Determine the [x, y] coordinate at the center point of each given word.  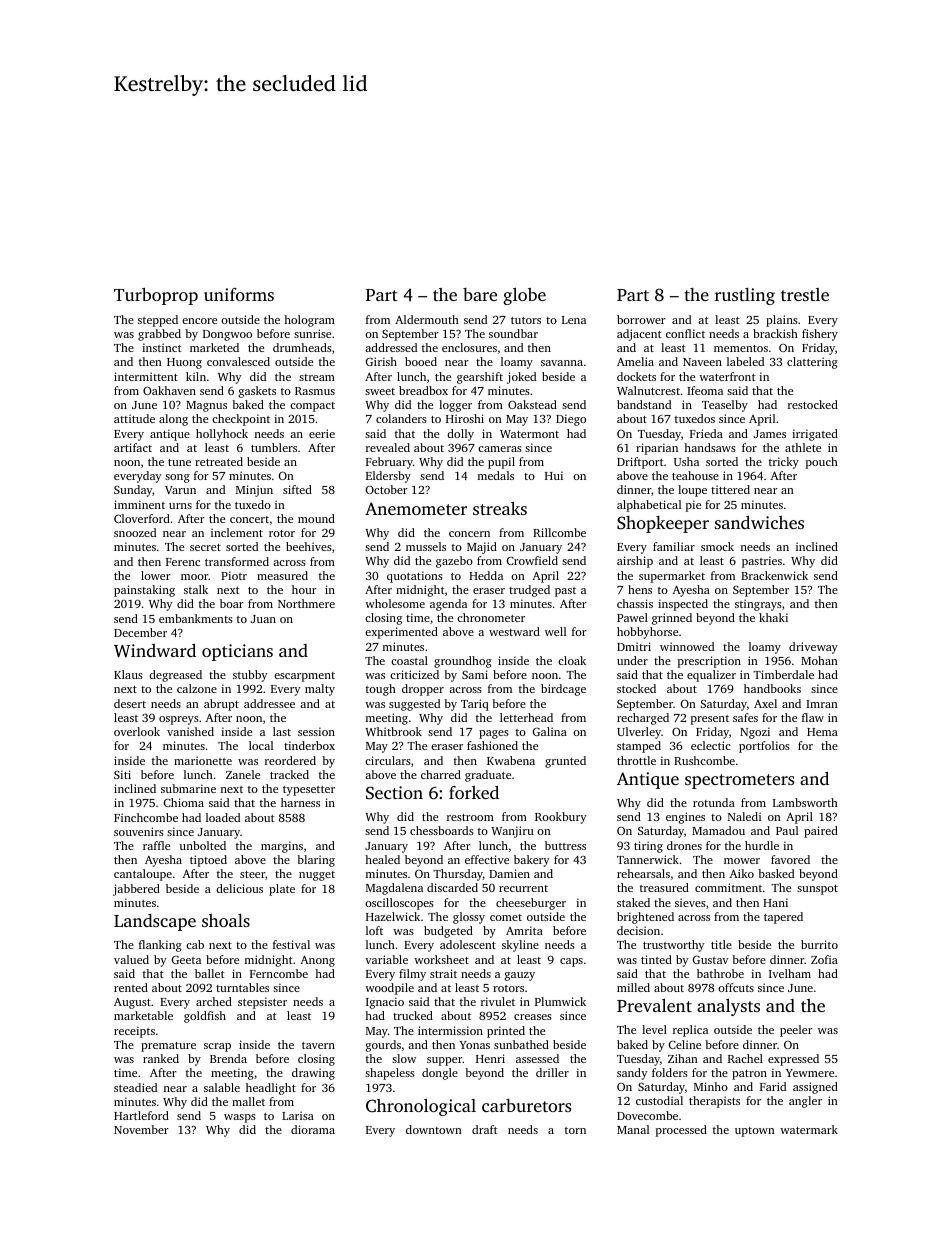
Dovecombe [647, 1115]
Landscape [155, 922]
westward [514, 631]
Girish [381, 361]
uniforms [239, 294]
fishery [820, 335]
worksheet [441, 959]
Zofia [824, 959]
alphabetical [649, 506]
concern [469, 534]
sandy [632, 1074]
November [141, 1129]
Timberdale [783, 674]
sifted [297, 489]
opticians [237, 652]
